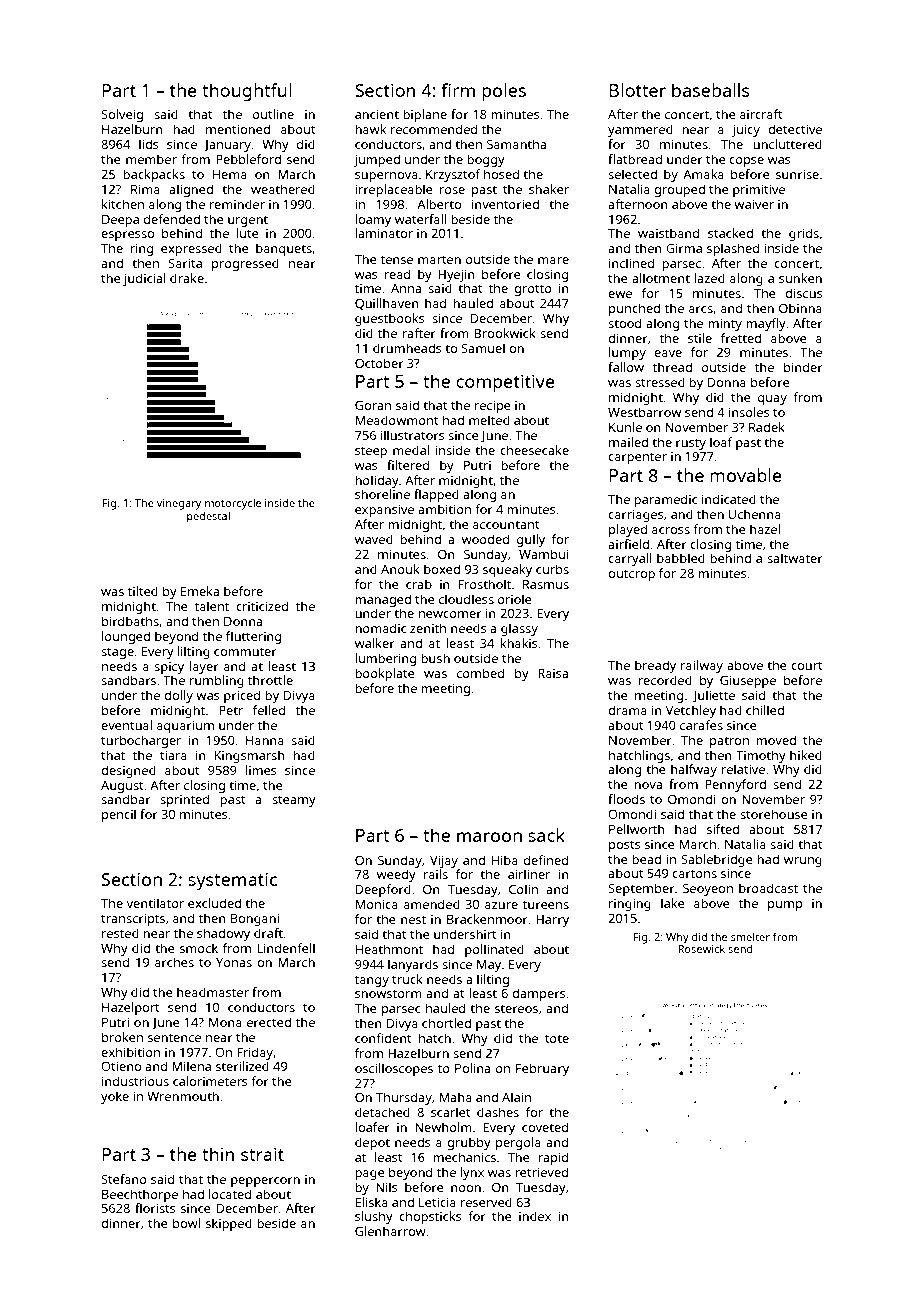  What do you see at coordinates (506, 525) in the screenshot?
I see `accountant` at bounding box center [506, 525].
